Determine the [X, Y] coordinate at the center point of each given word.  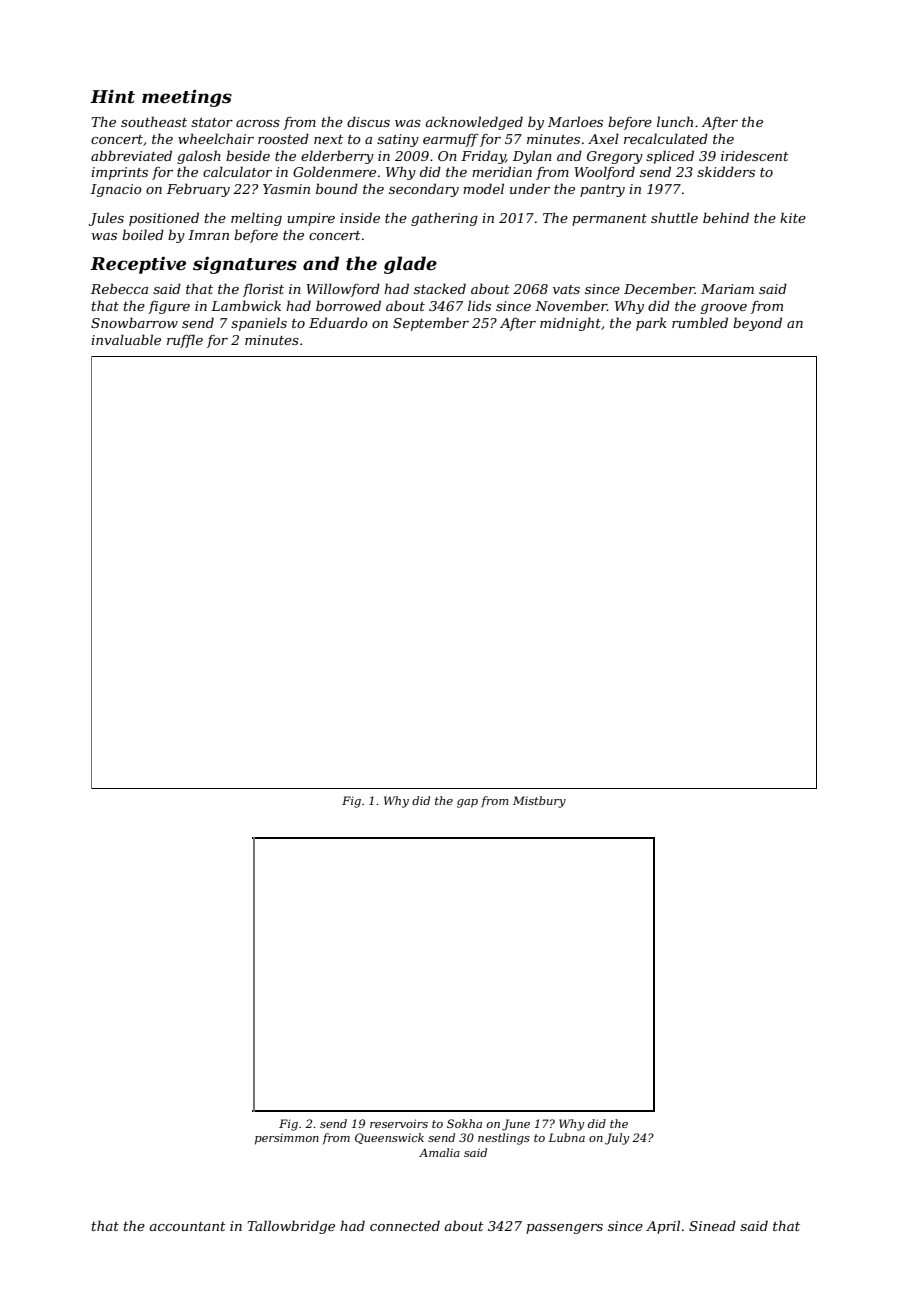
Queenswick [389, 1138]
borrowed [348, 305]
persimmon [287, 1139]
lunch [675, 121]
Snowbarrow [134, 322]
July [617, 1139]
